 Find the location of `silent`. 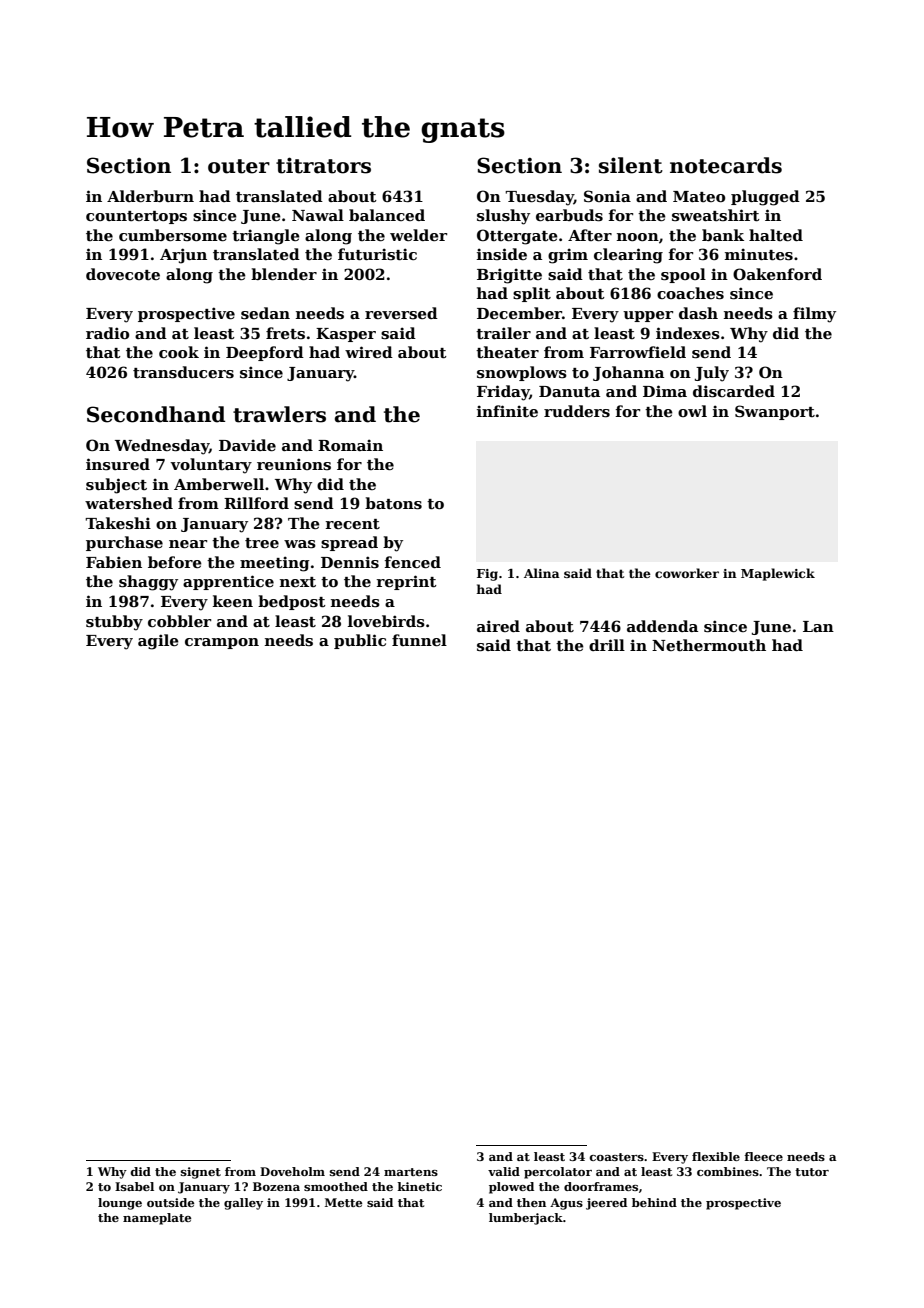

silent is located at coordinates (631, 165).
